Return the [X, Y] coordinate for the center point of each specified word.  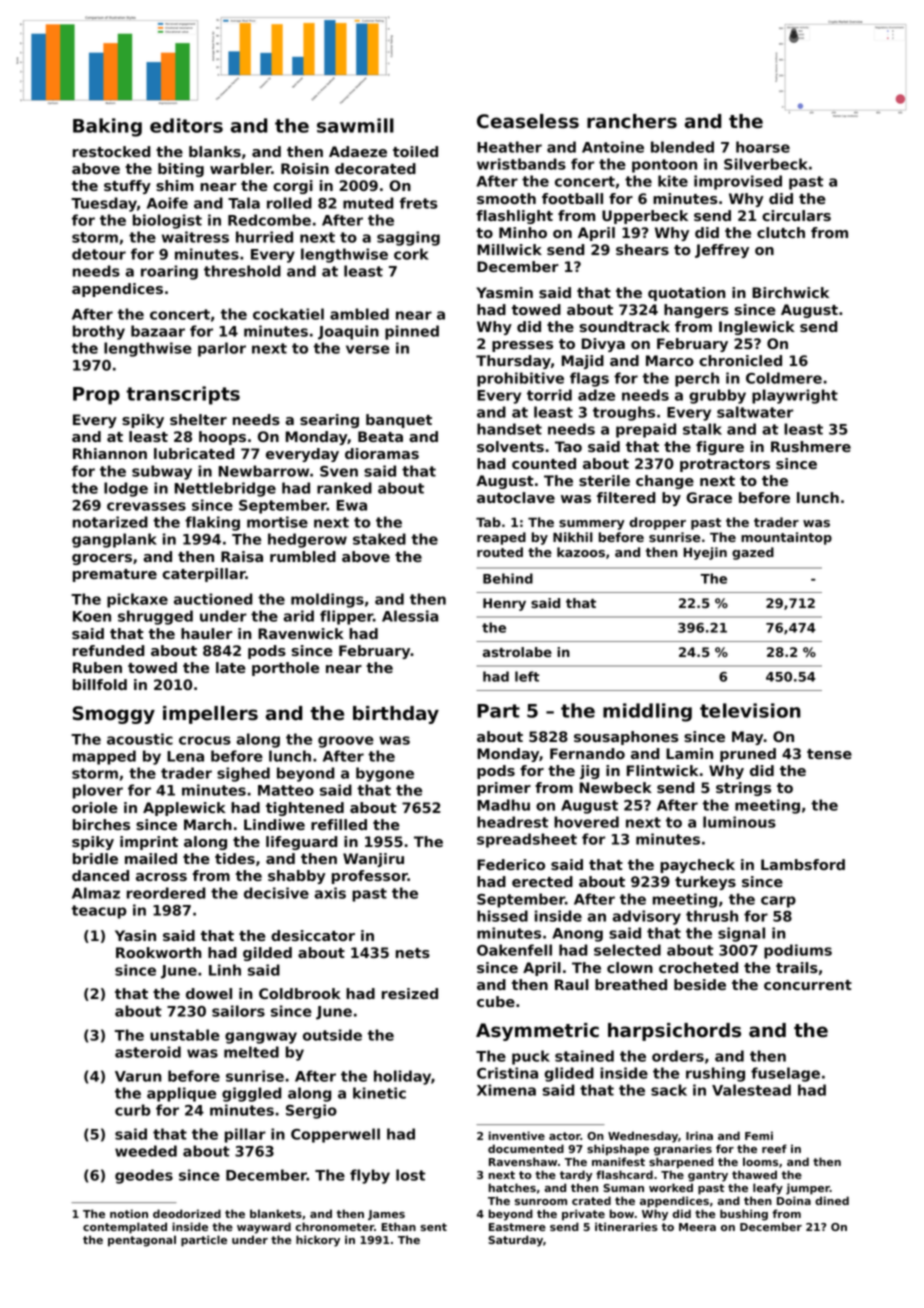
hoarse [763, 147]
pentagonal [142, 1241]
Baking [107, 127]
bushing [744, 1215]
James [386, 1215]
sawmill [355, 125]
